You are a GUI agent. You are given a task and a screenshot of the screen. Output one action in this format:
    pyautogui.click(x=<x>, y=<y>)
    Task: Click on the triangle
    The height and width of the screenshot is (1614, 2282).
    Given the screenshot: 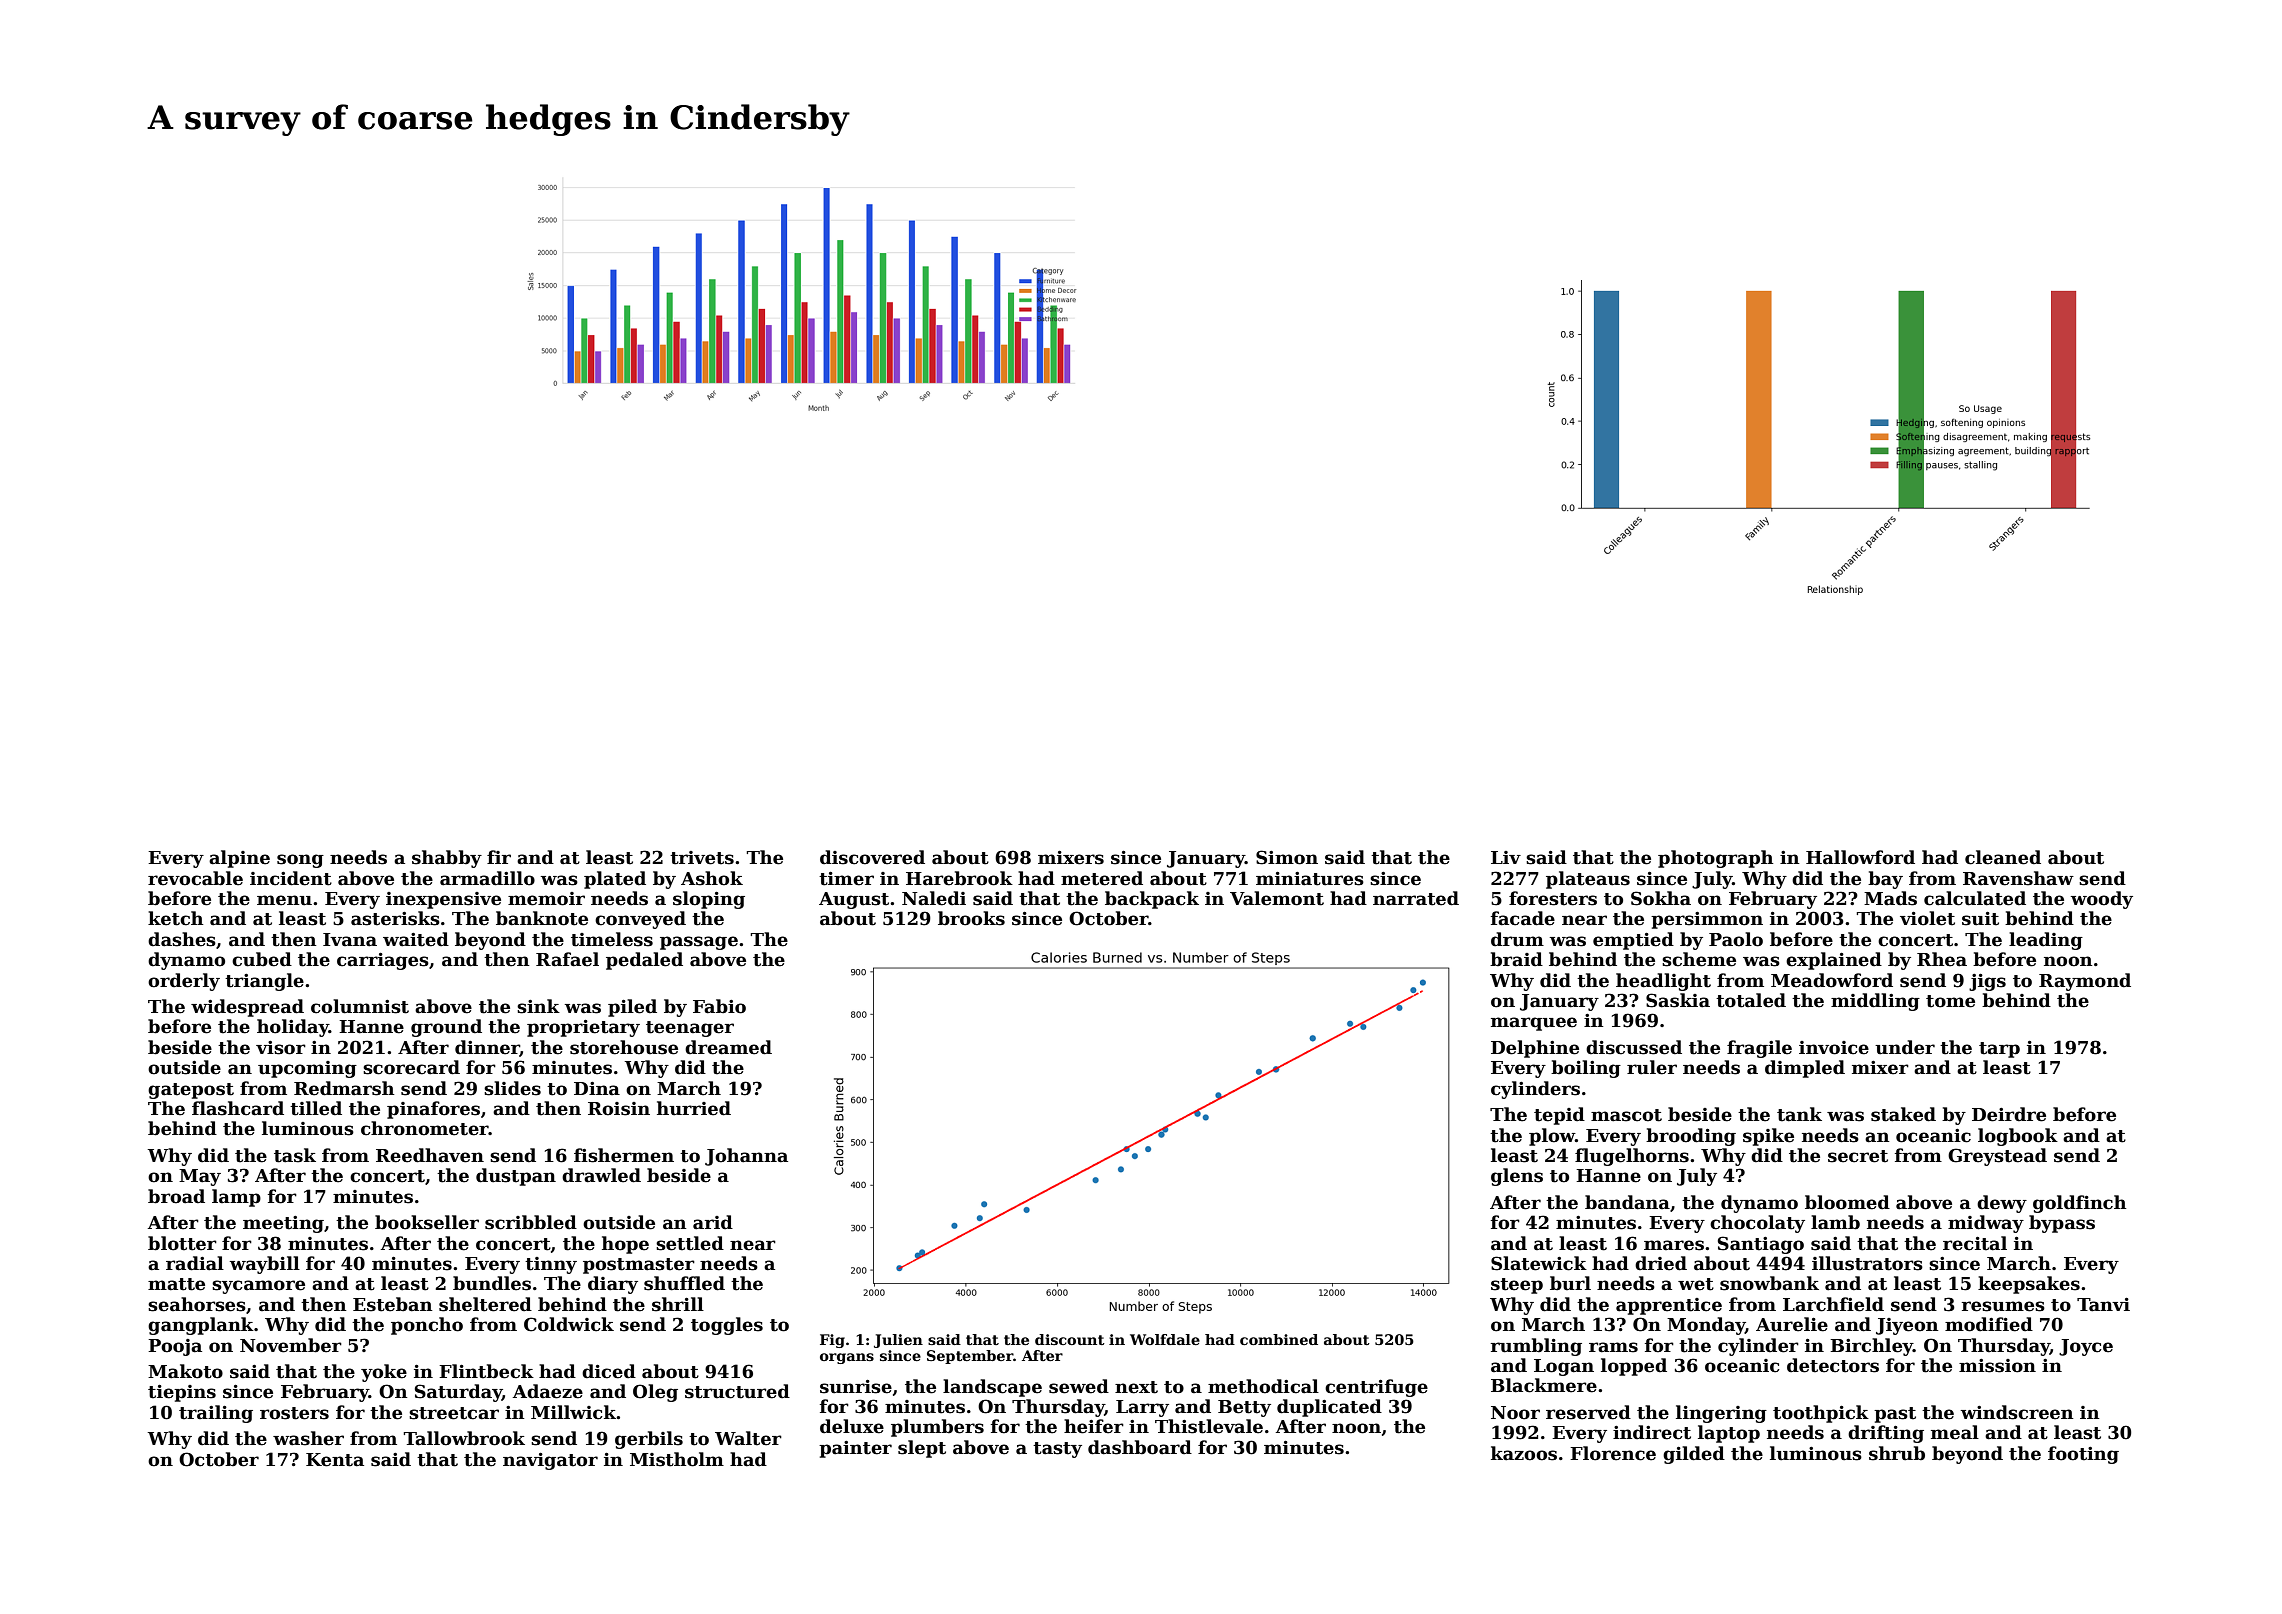 What is the action you would take?
    pyautogui.click(x=264, y=982)
